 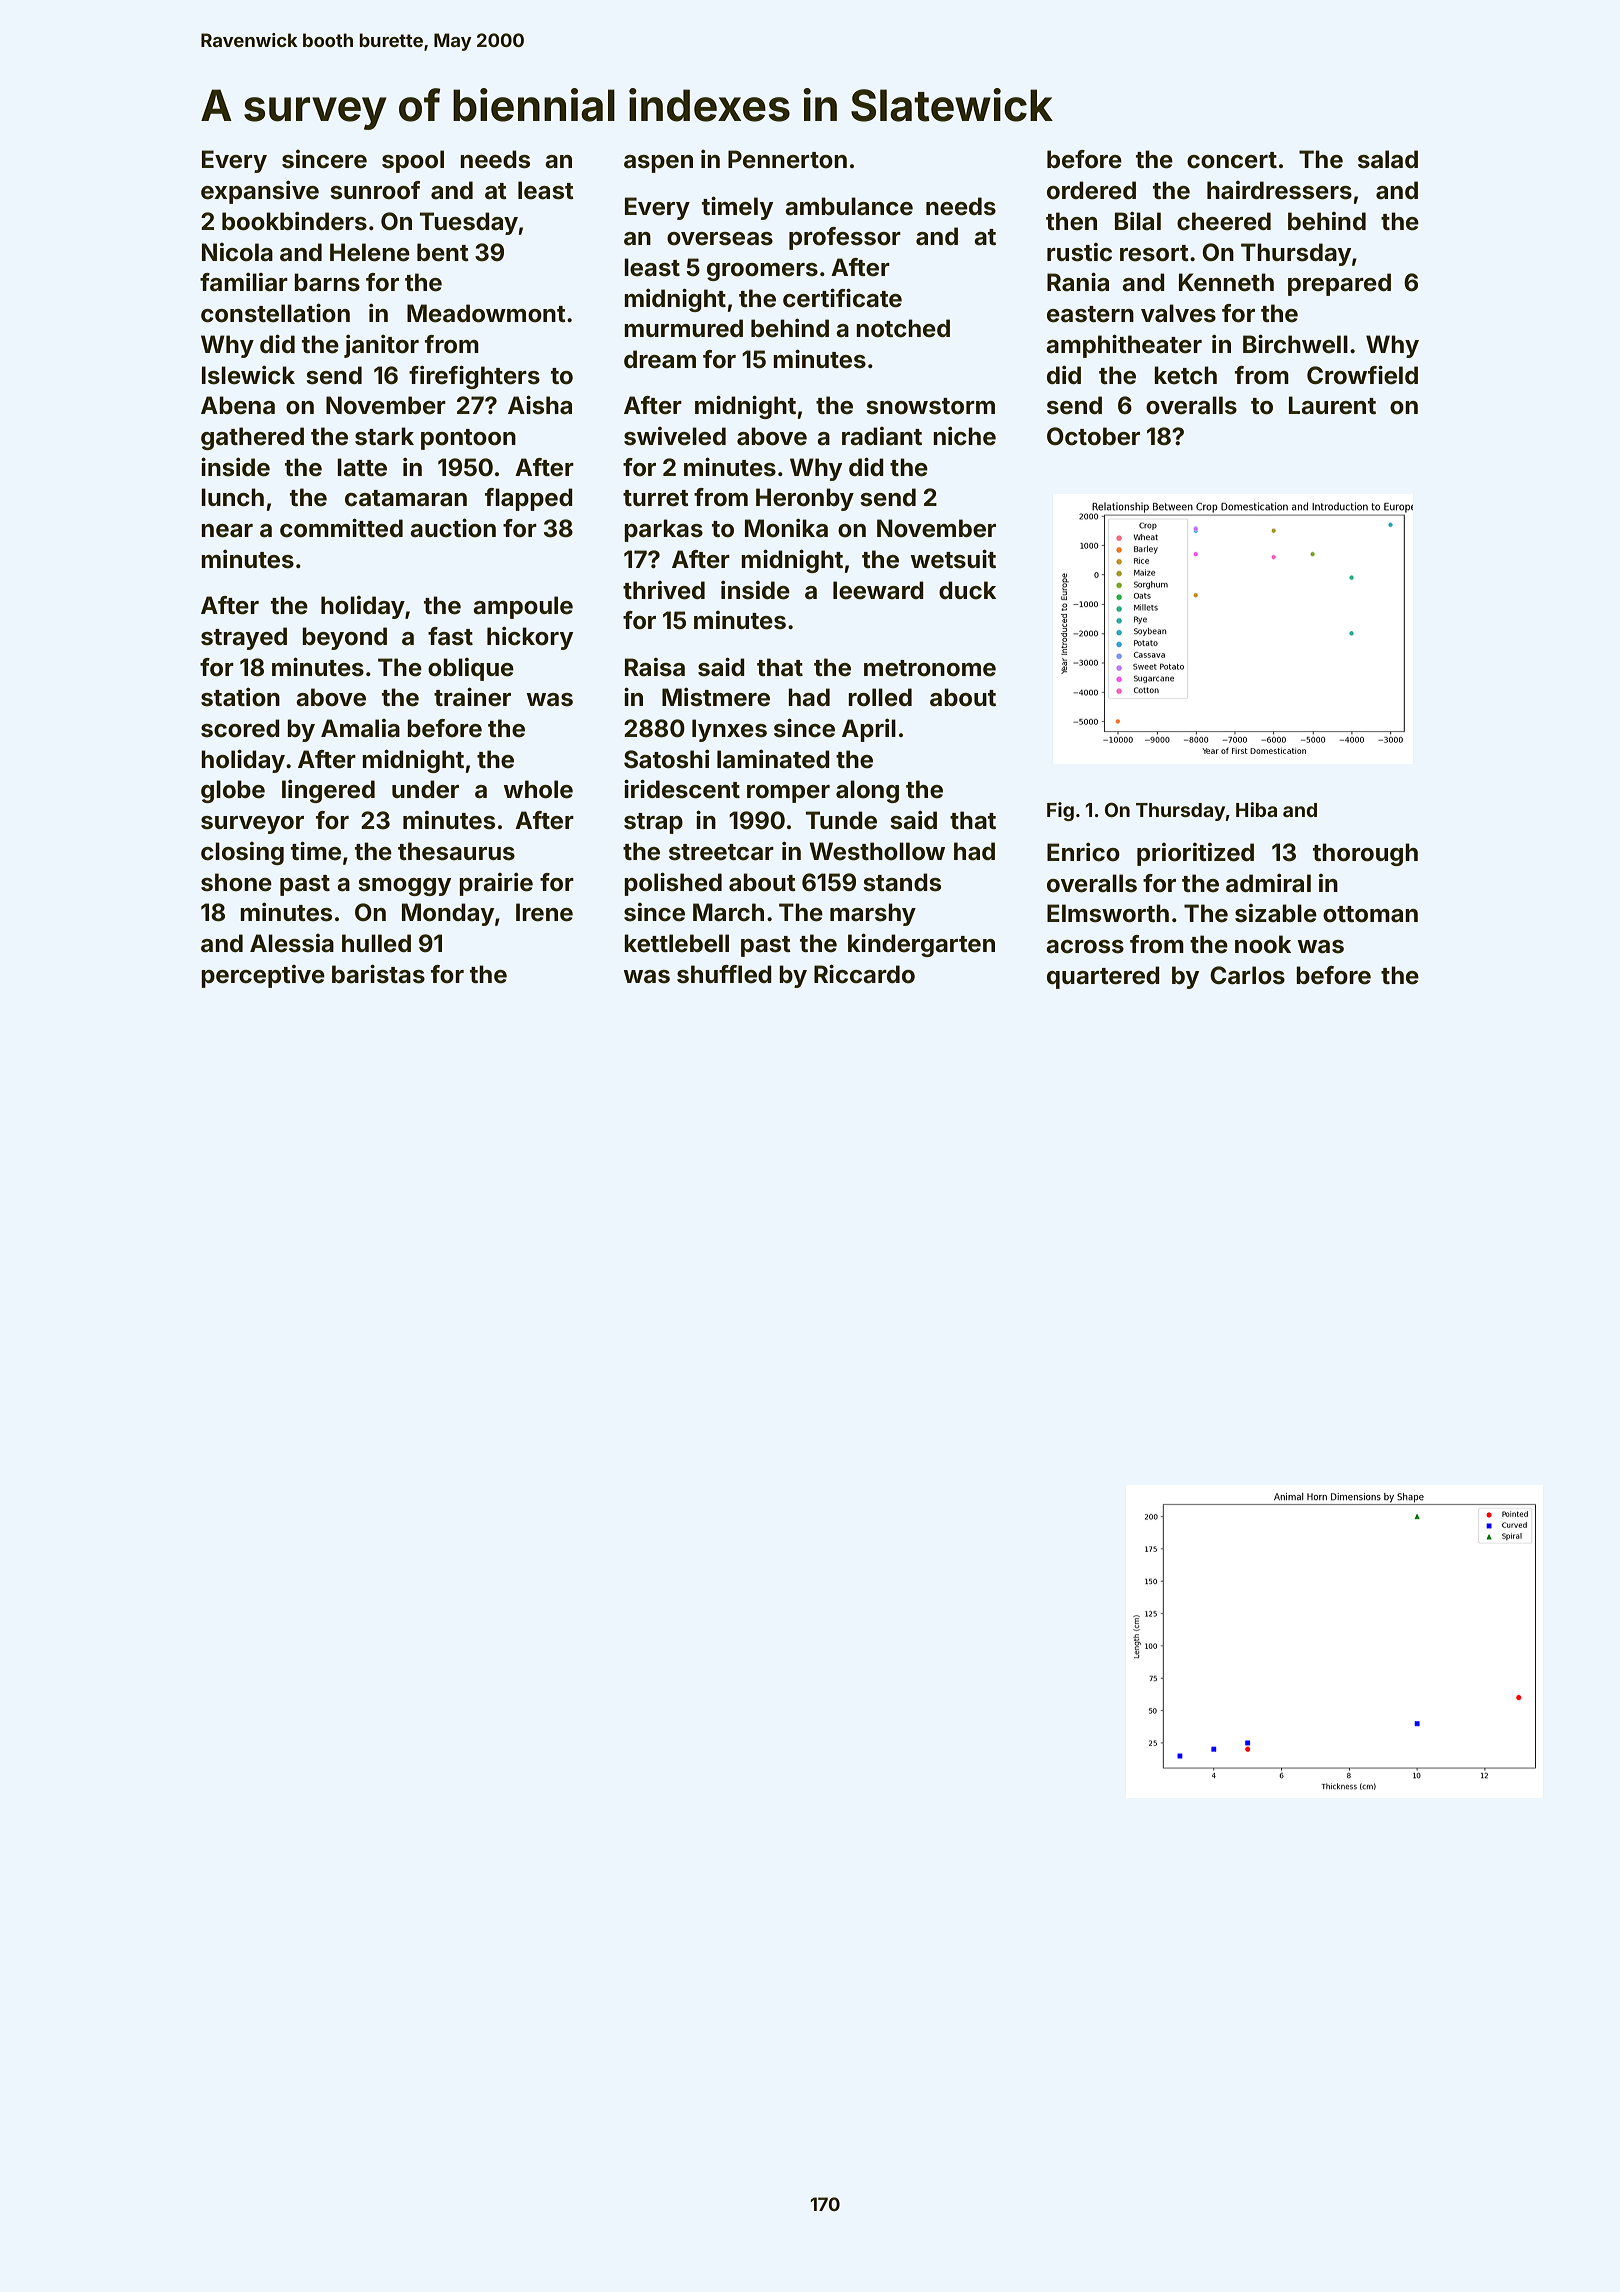 I want to click on duck, so click(x=967, y=590).
